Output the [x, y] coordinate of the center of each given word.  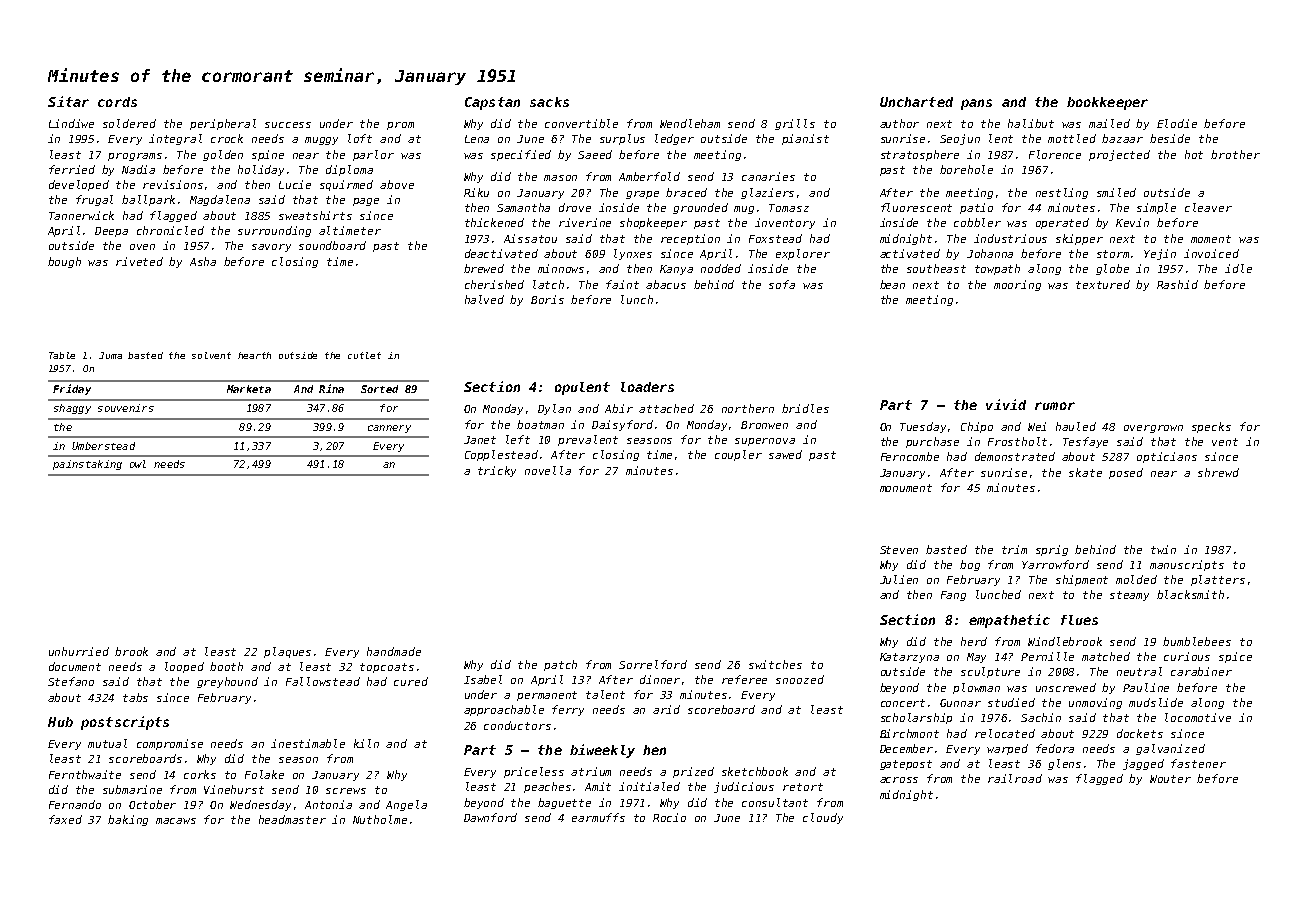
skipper [1079, 239]
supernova [765, 442]
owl [138, 464]
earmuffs [598, 817]
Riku [476, 192]
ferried [72, 169]
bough [64, 262]
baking [128, 820]
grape [642, 195]
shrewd [1218, 472]
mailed [1109, 123]
